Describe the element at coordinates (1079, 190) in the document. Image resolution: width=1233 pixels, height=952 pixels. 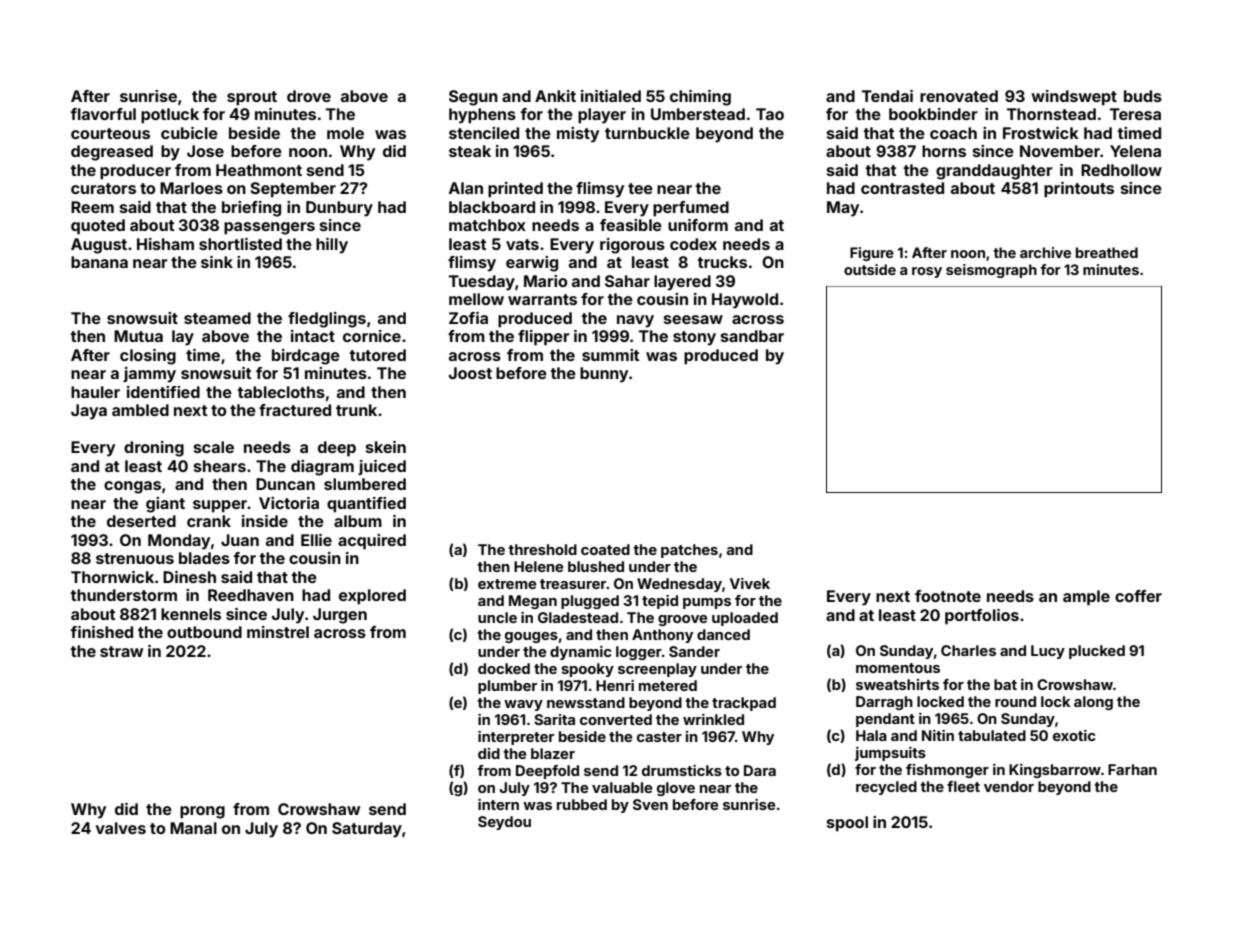
I see `printouts` at that location.
